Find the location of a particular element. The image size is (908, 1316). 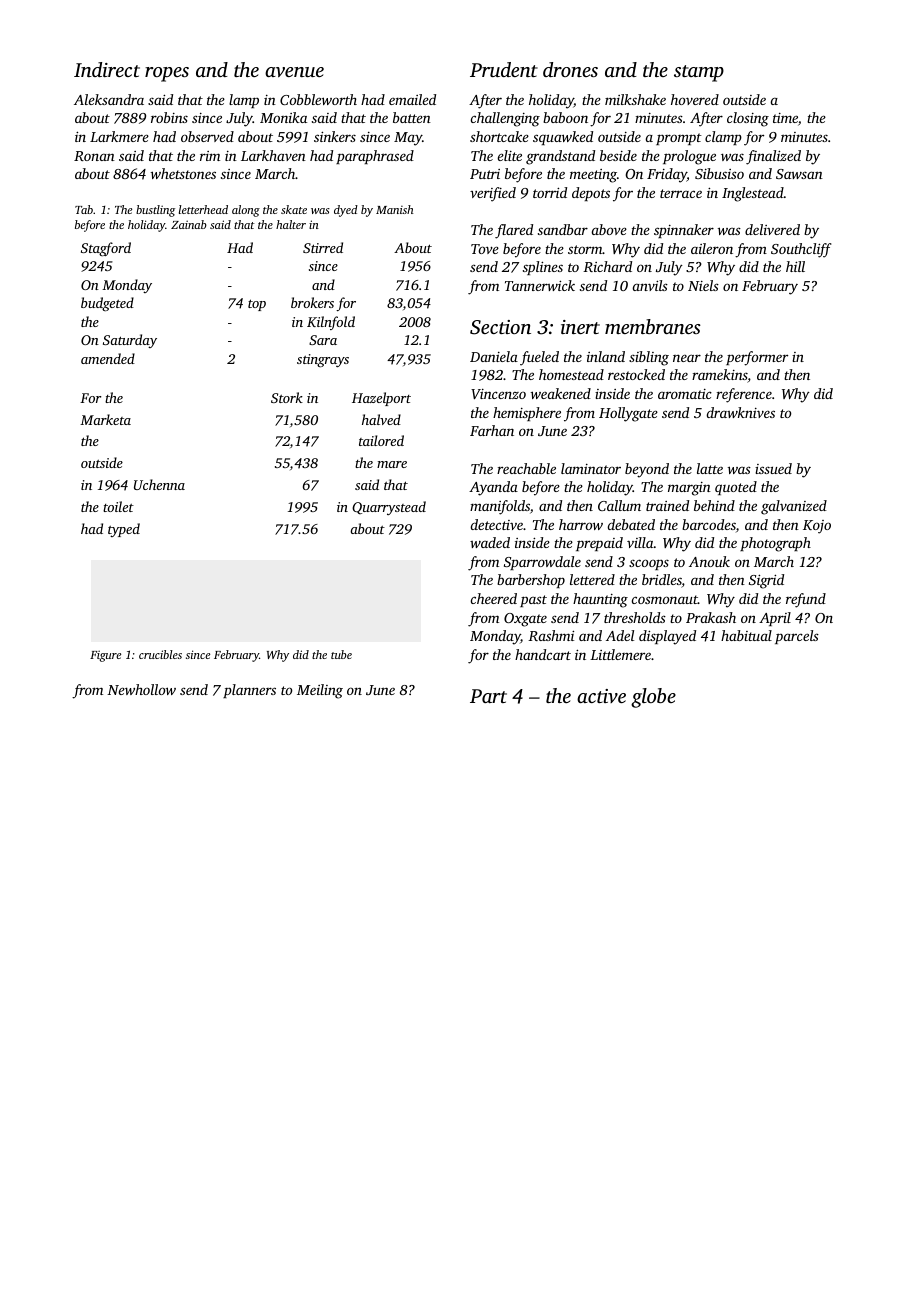

avenue is located at coordinates (294, 72).
